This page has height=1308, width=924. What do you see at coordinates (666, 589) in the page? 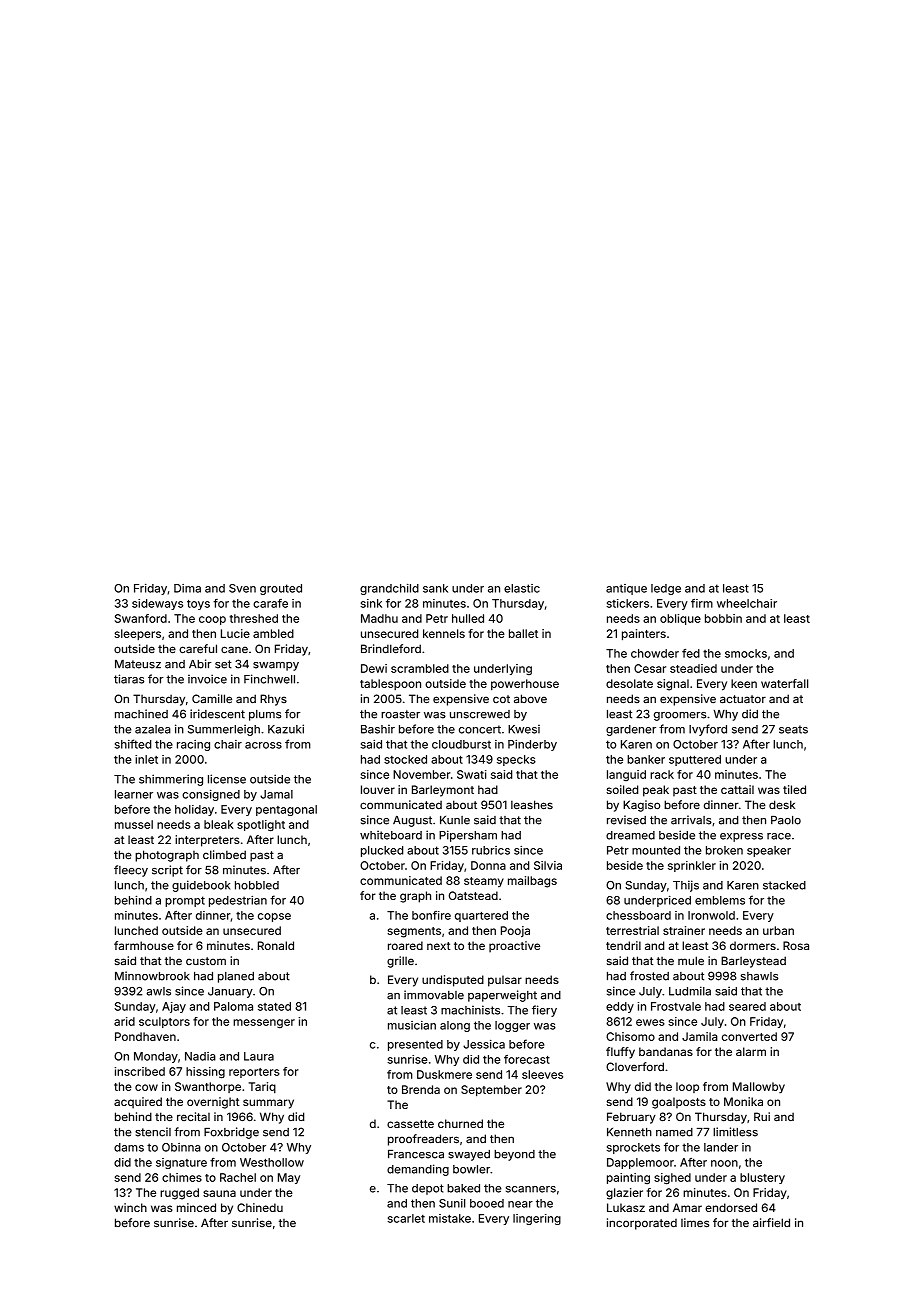
I see `ledge` at bounding box center [666, 589].
